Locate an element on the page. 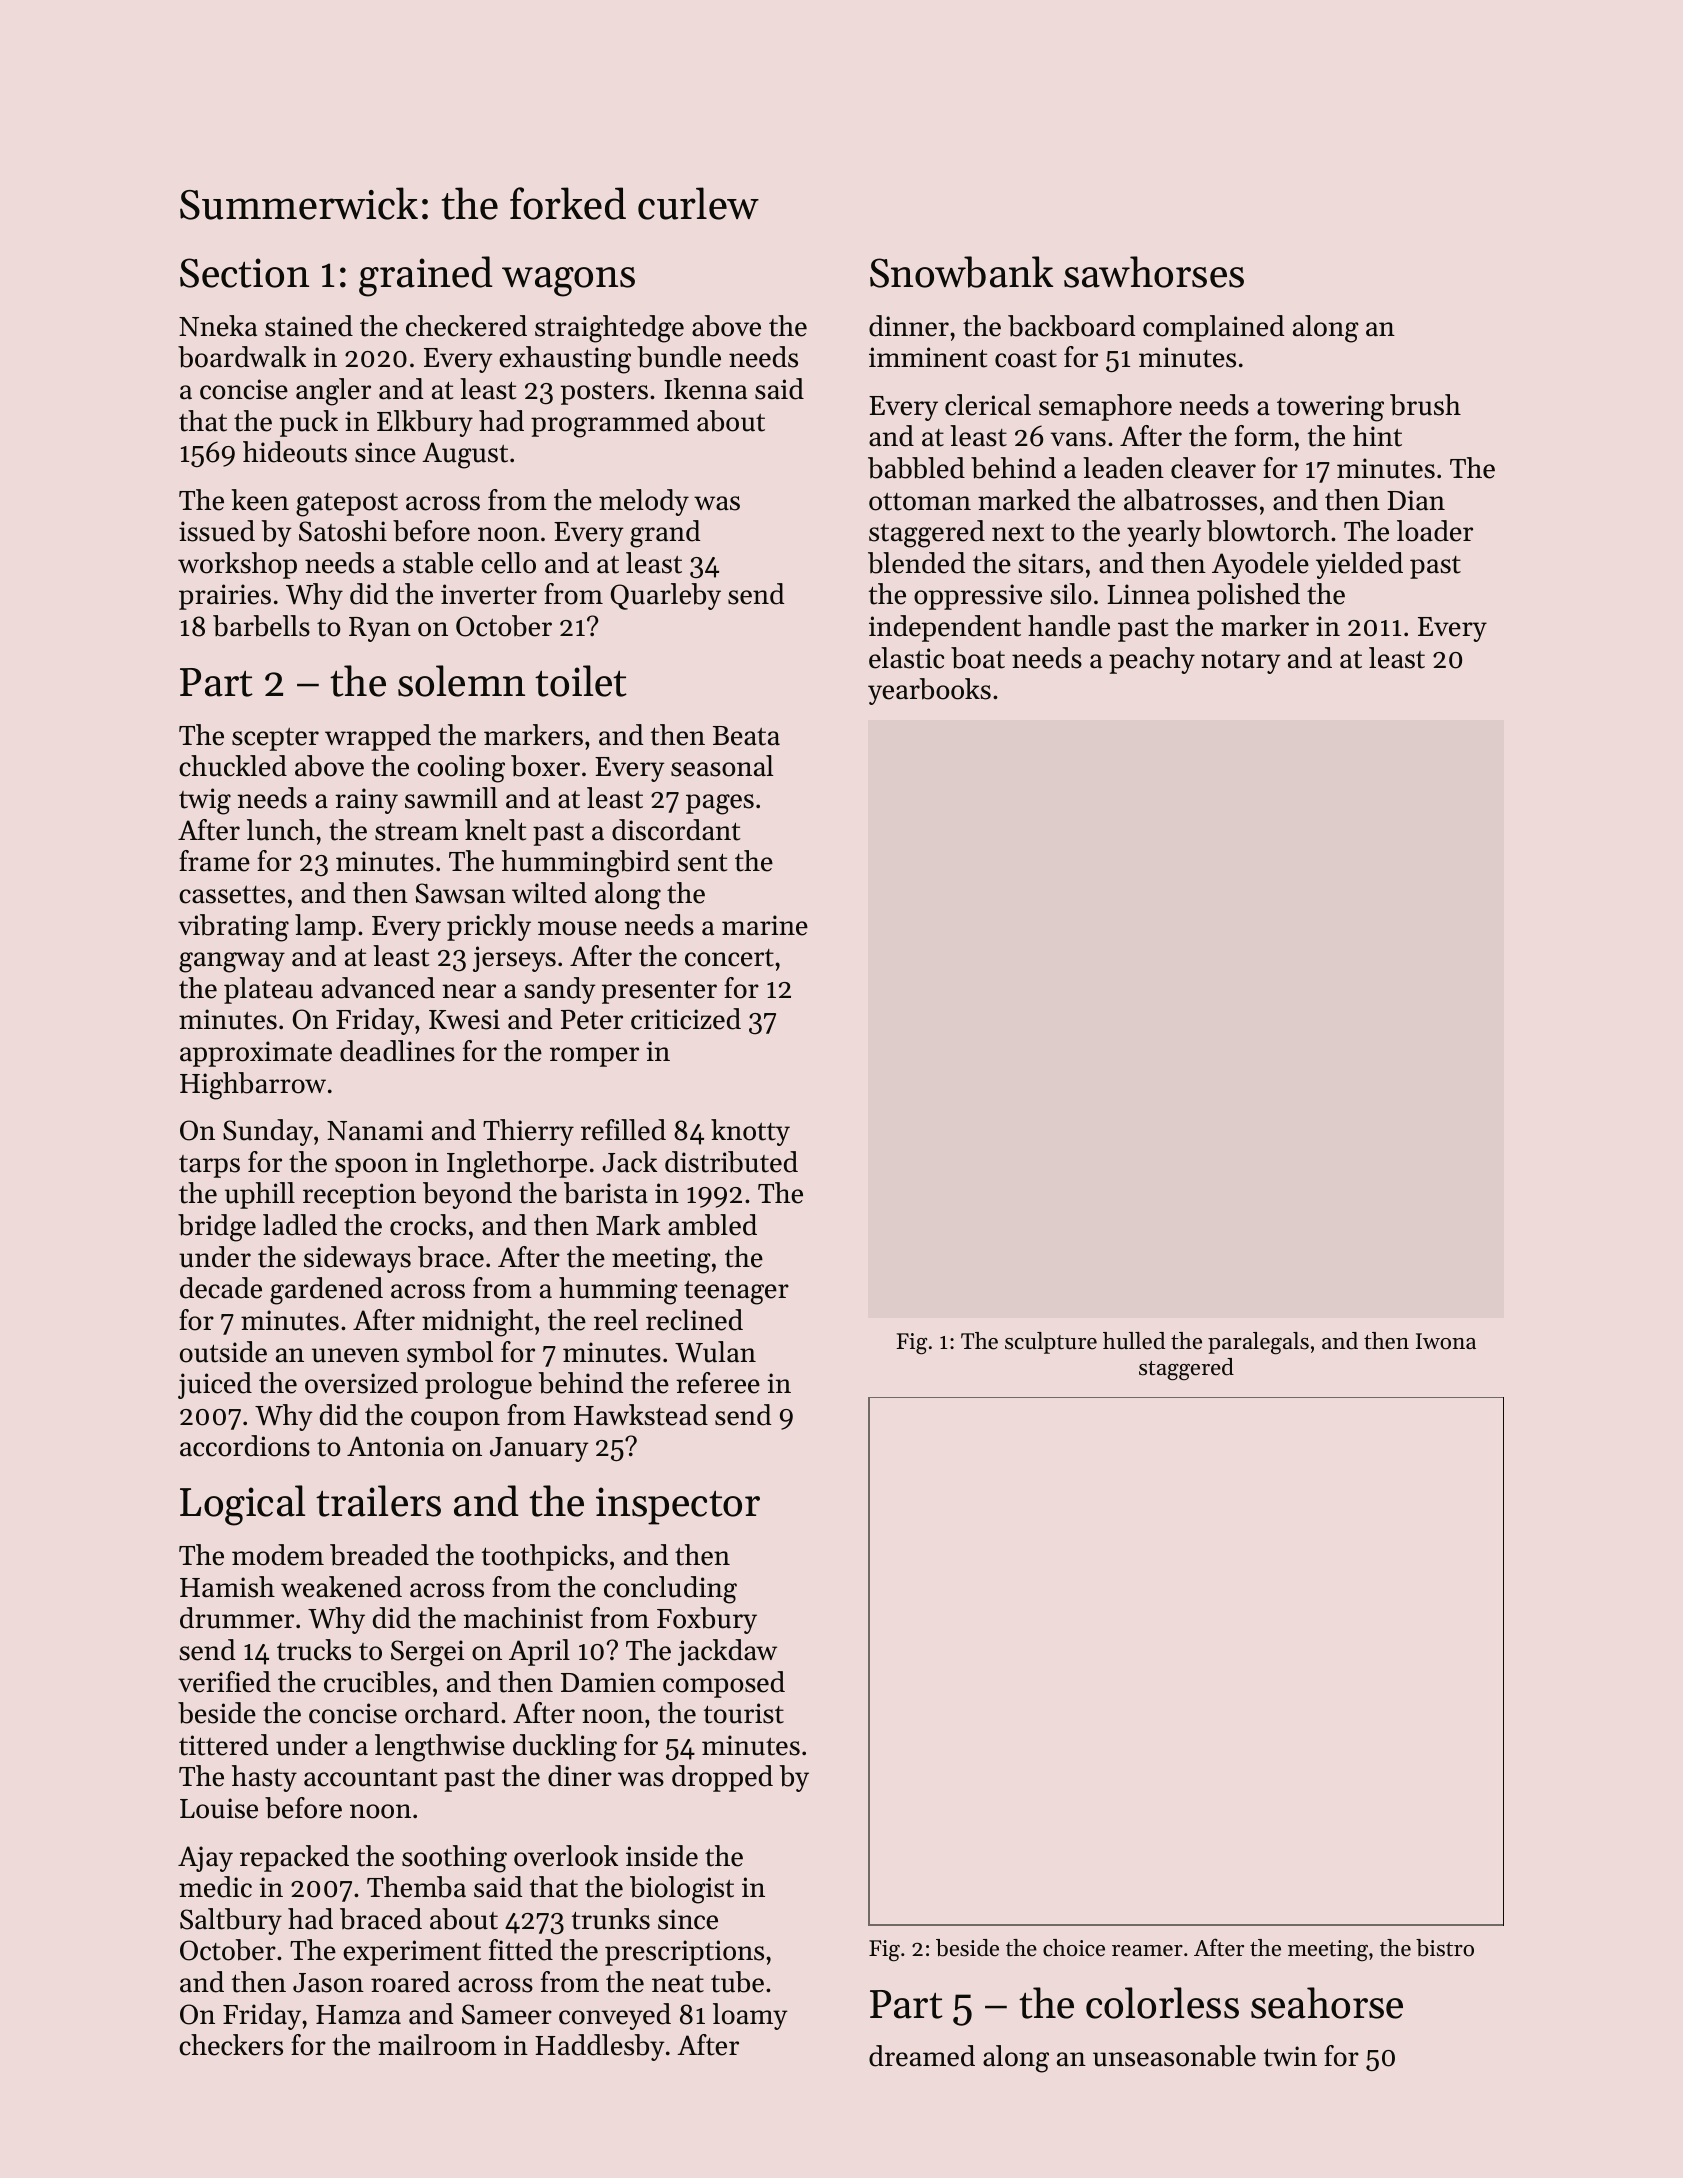  pages is located at coordinates (720, 804).
